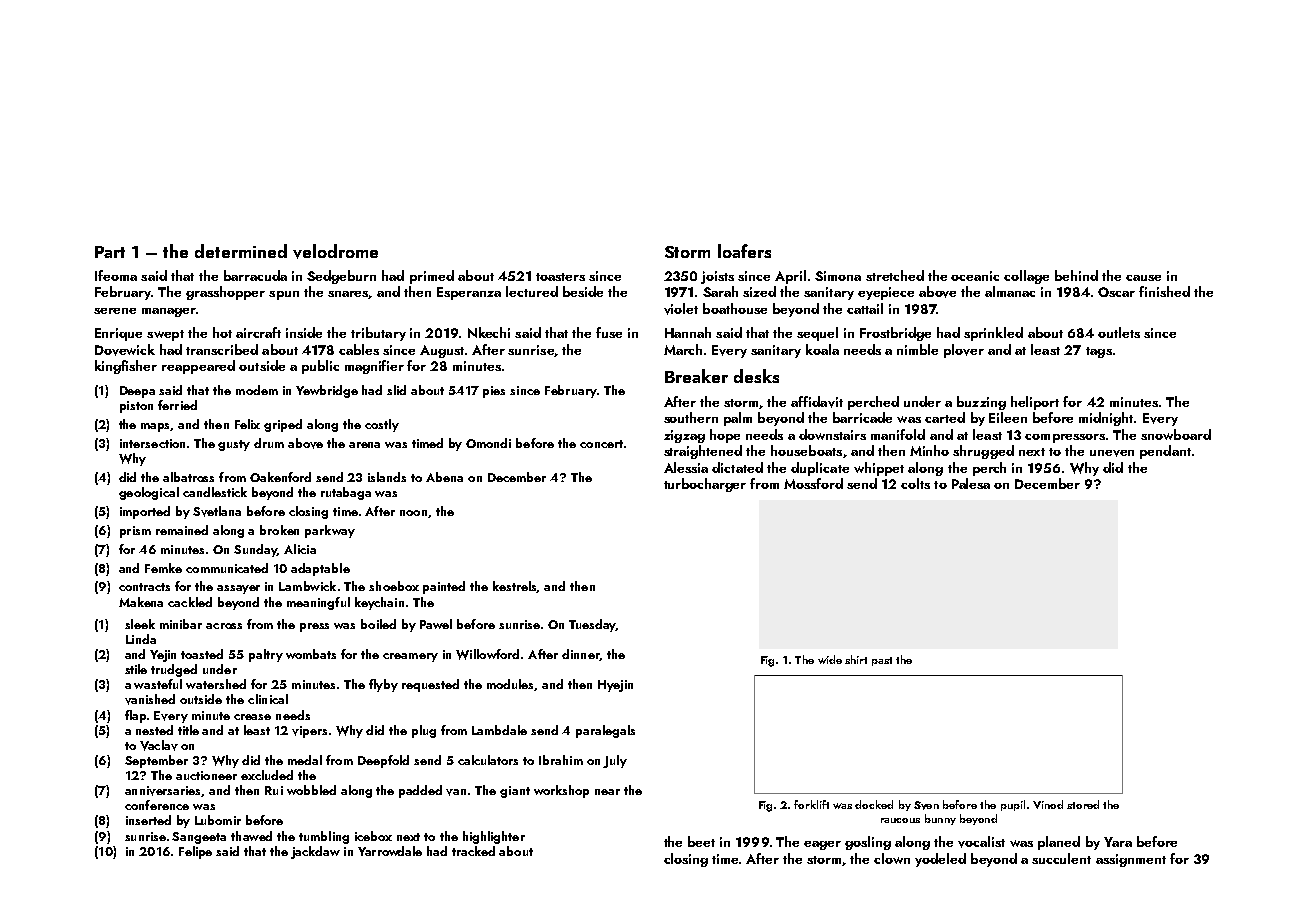  I want to click on inserted, so click(148, 820).
